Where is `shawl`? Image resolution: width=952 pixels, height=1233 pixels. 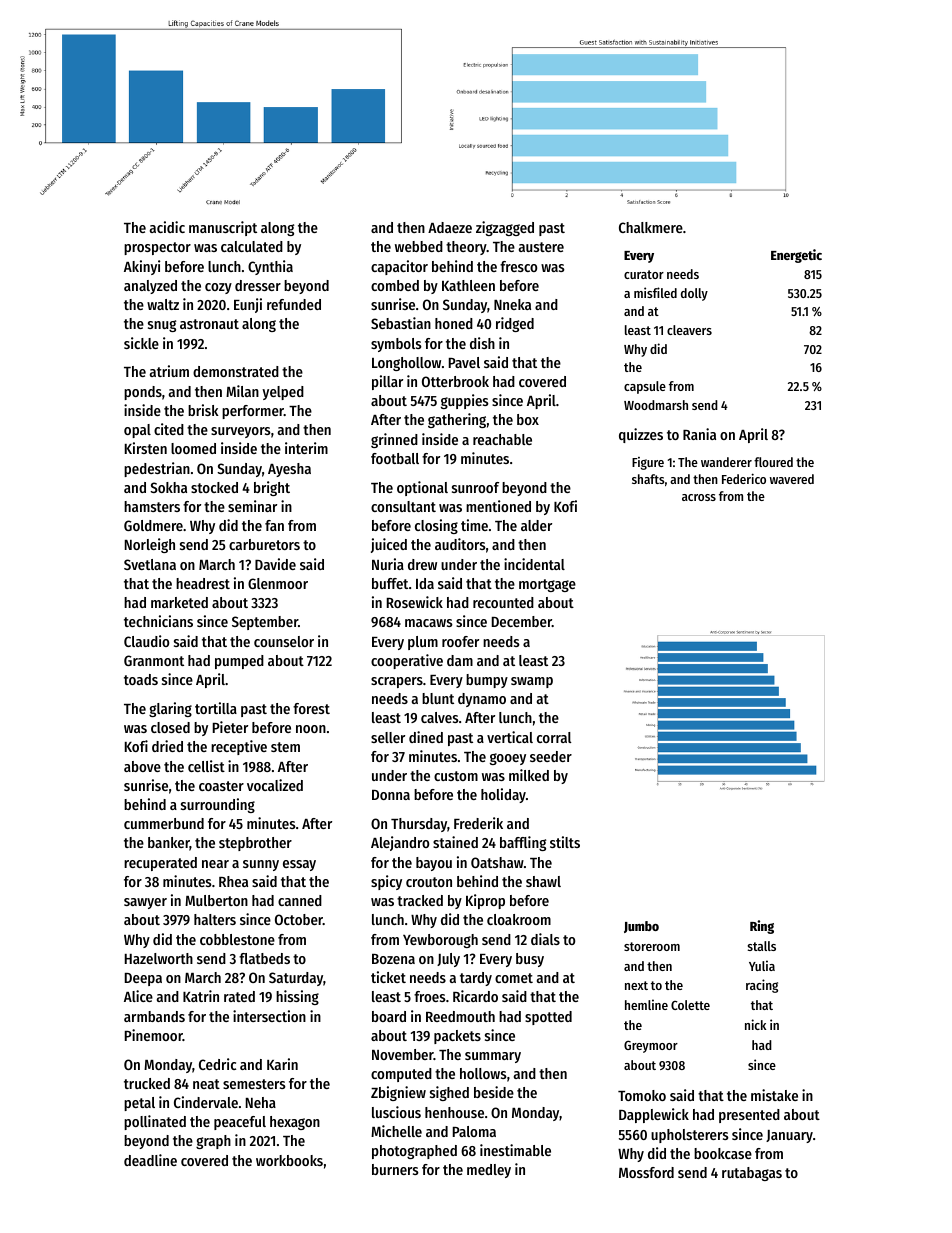 shawl is located at coordinates (543, 881).
